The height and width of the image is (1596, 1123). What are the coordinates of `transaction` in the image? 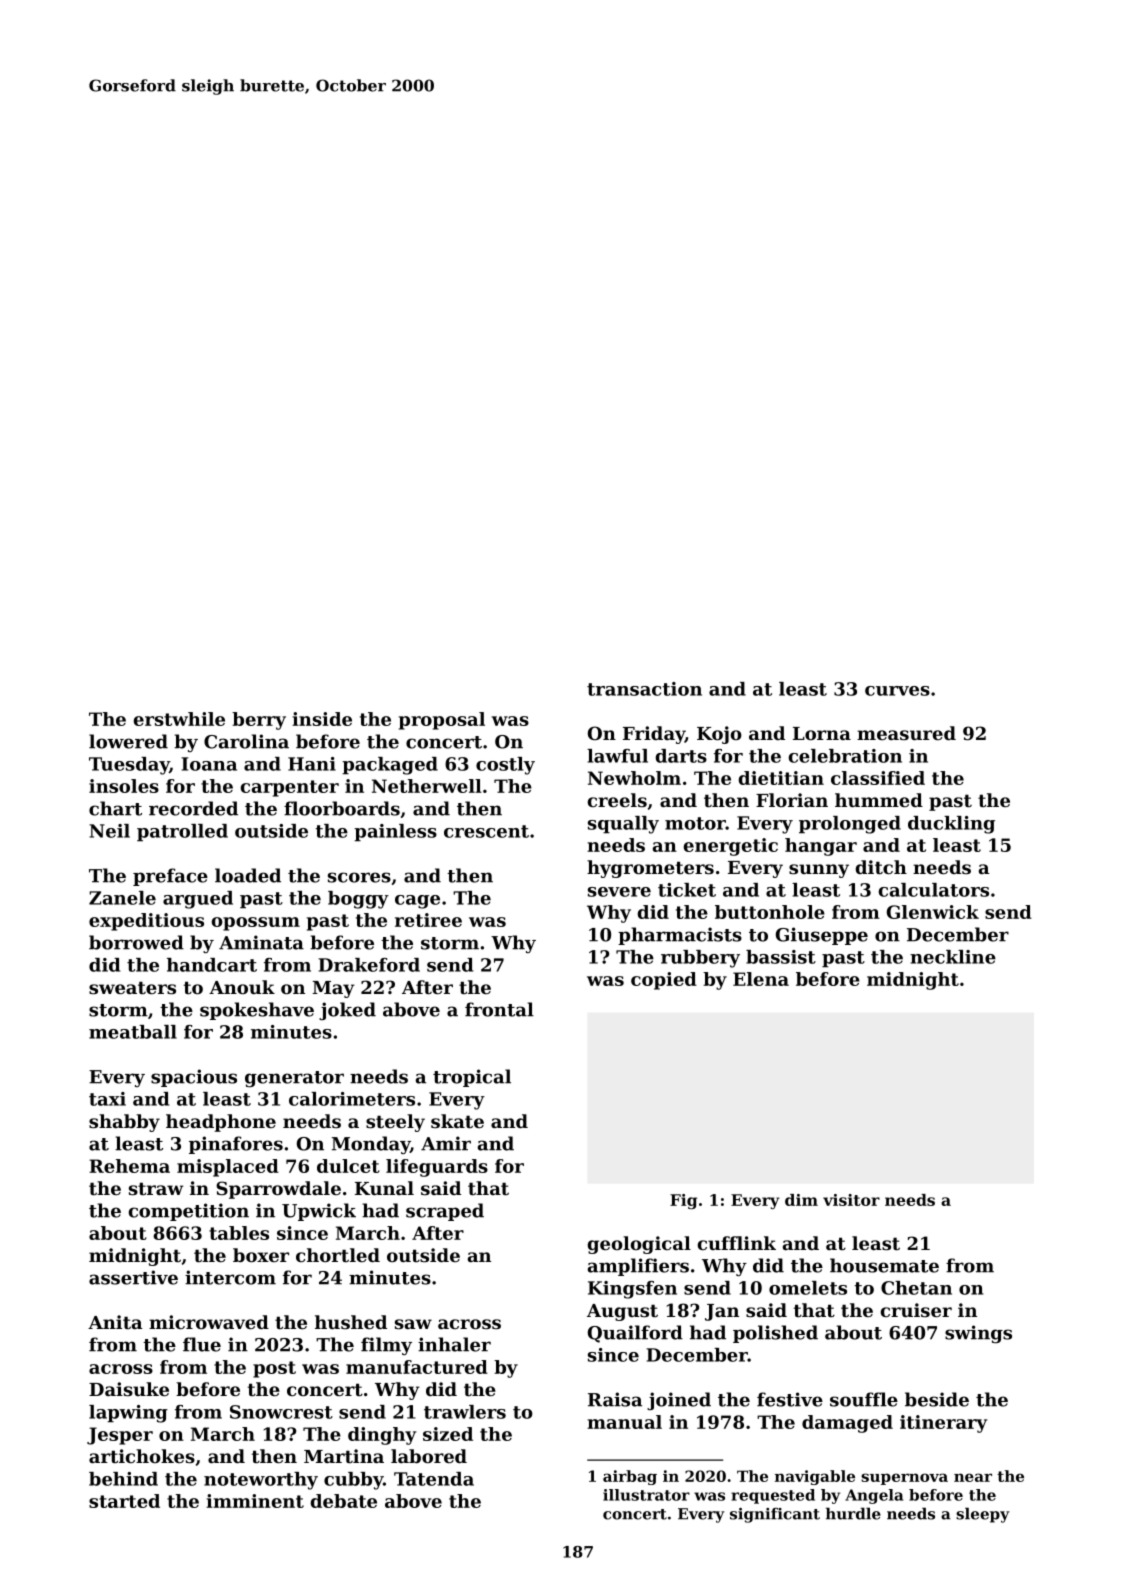 It's located at (644, 689).
